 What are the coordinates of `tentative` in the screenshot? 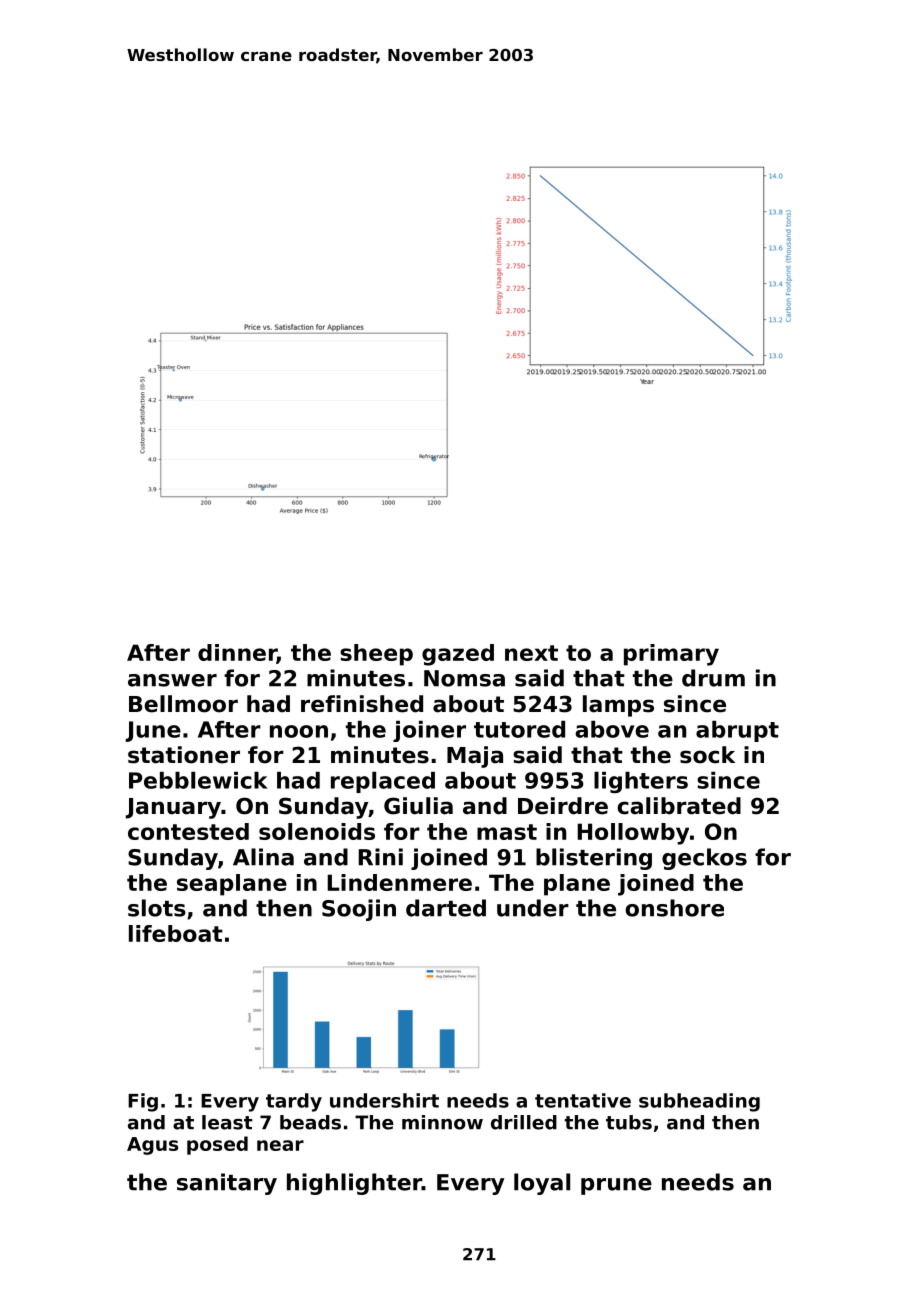 It's located at (583, 1100).
